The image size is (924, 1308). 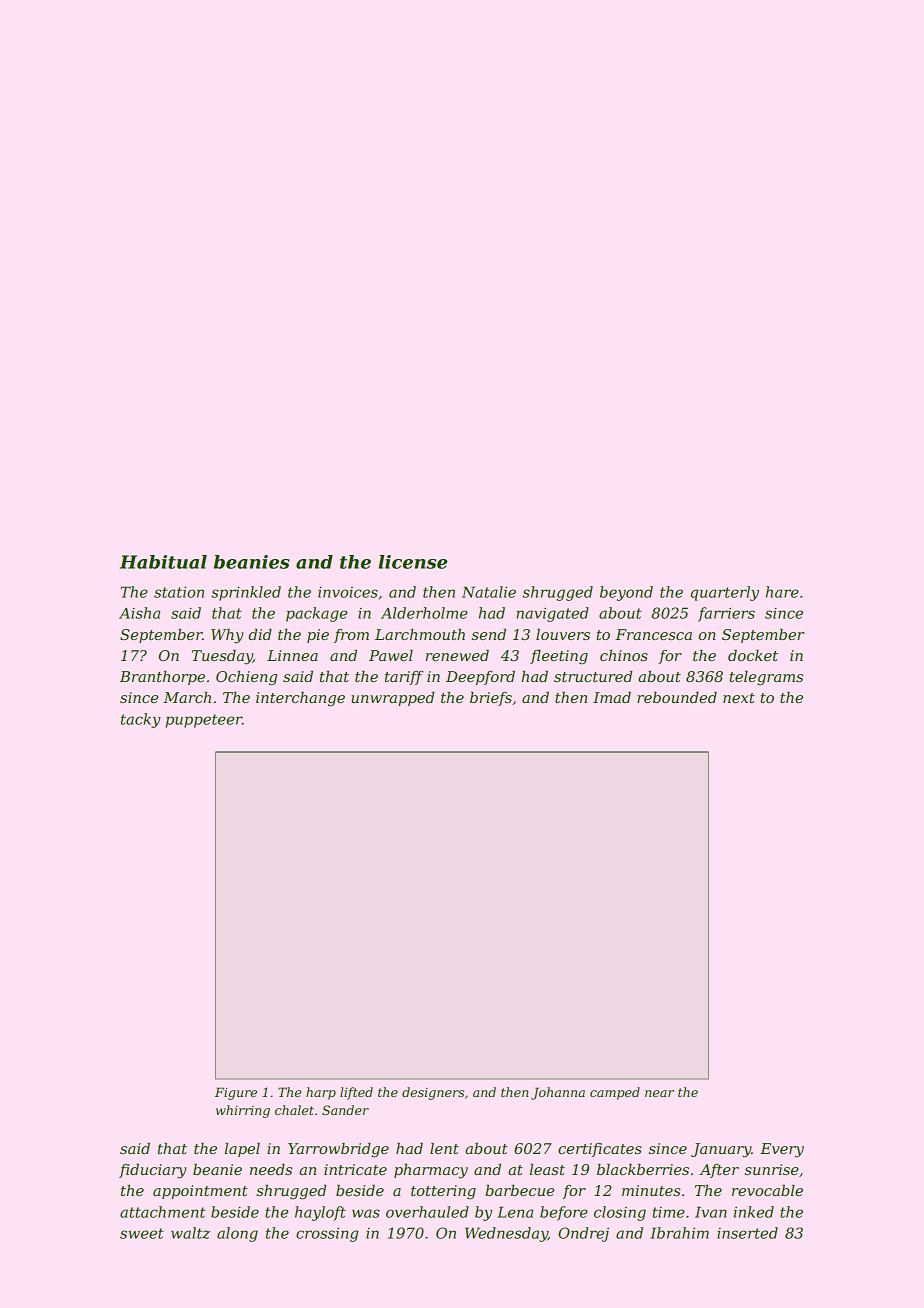 What do you see at coordinates (659, 1093) in the document?
I see `near` at bounding box center [659, 1093].
